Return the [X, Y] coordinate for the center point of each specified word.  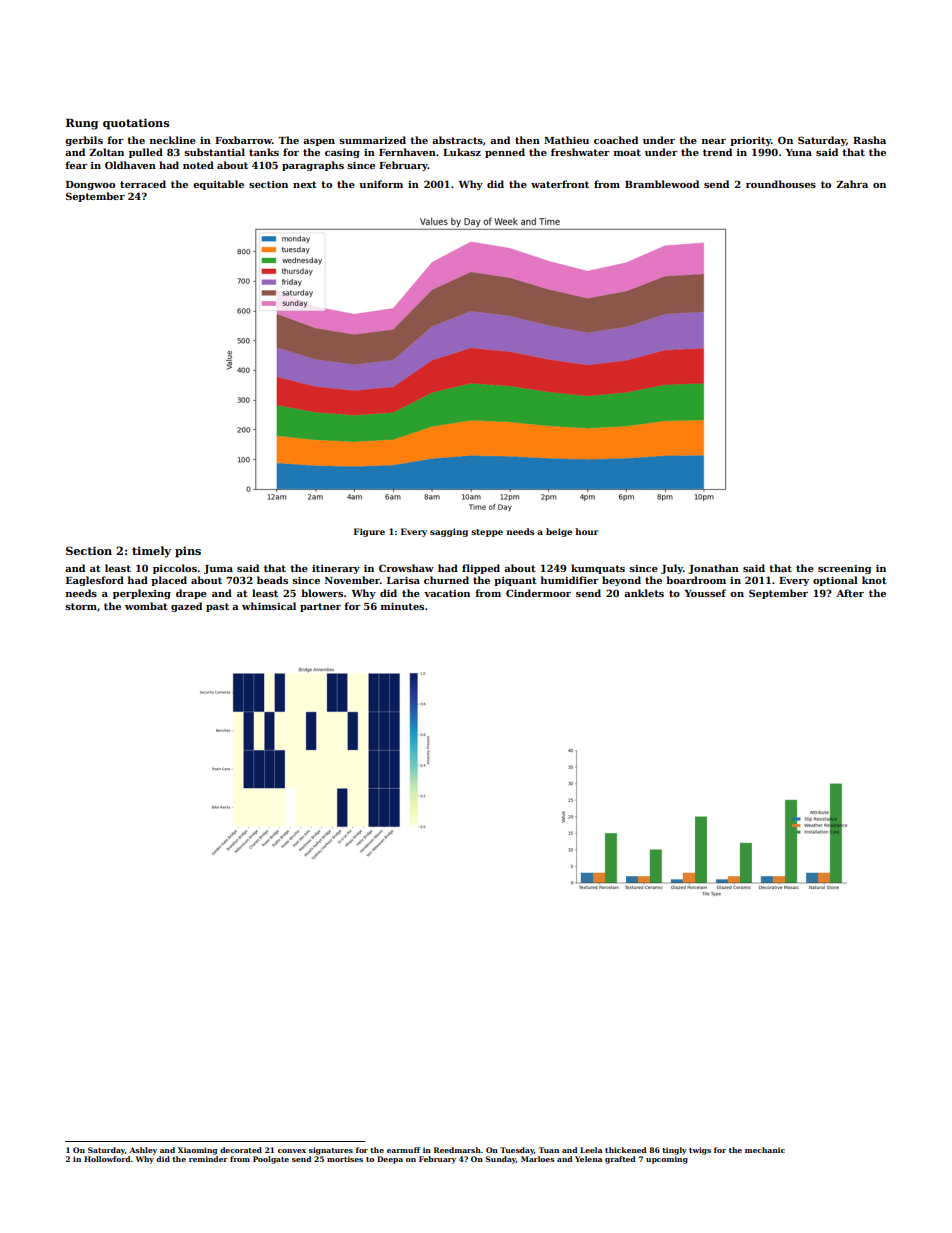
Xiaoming [197, 1151]
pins [188, 552]
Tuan [549, 1150]
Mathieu [566, 140]
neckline [173, 140]
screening [844, 569]
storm [81, 606]
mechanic [765, 1150]
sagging [449, 532]
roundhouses [781, 184]
